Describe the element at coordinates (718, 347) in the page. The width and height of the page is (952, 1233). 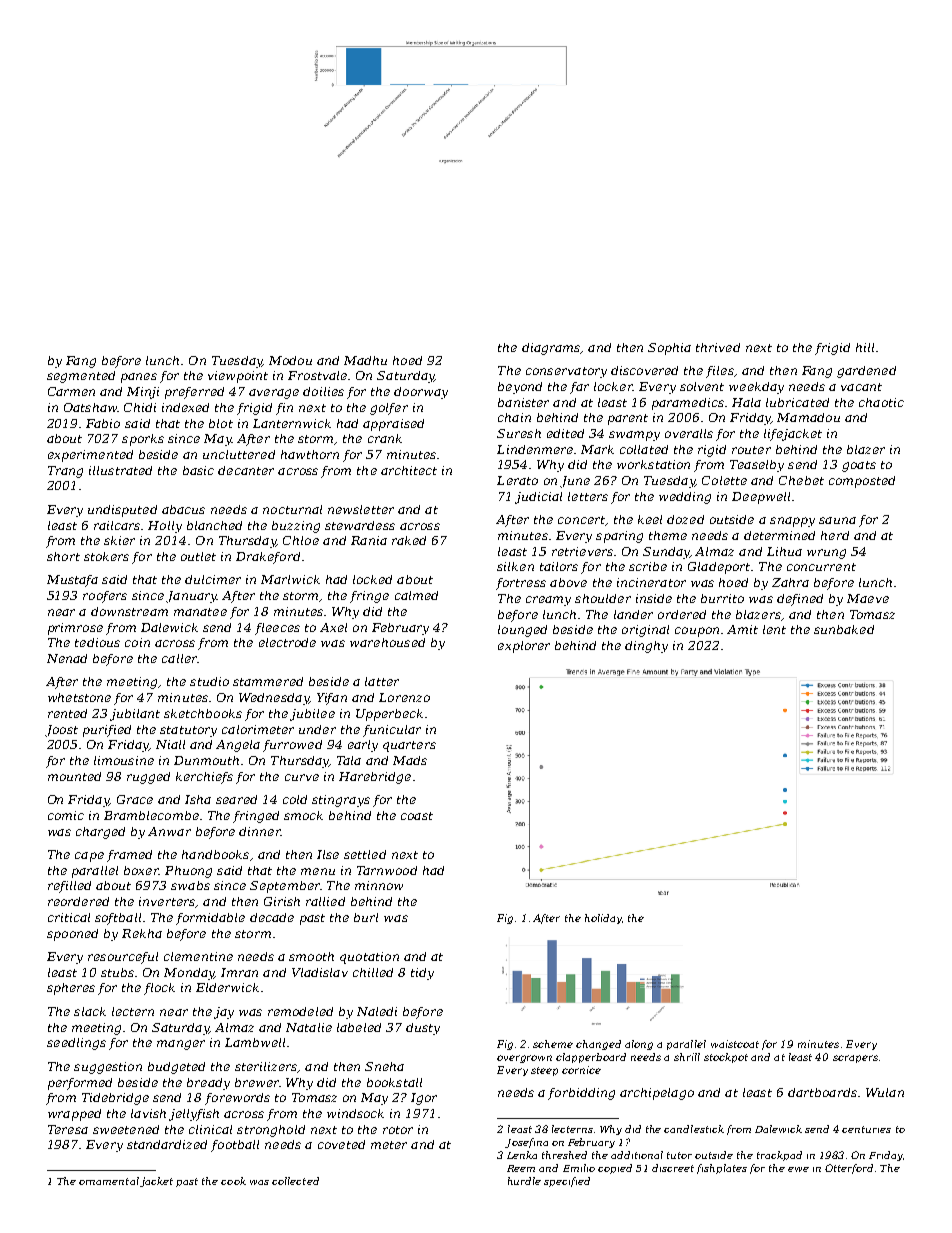
I see `thrived` at that location.
